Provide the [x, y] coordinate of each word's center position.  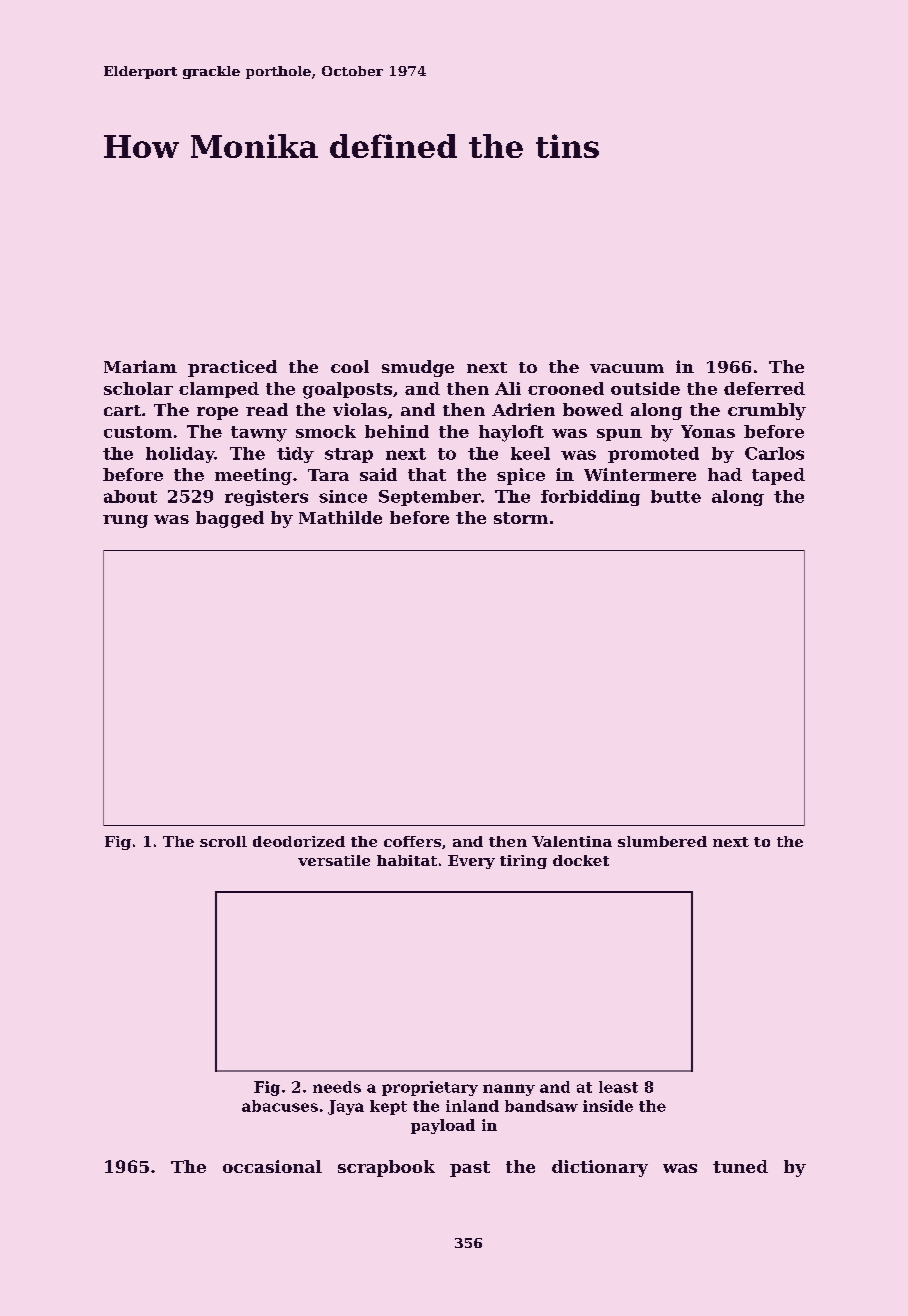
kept [388, 1107]
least [618, 1087]
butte [676, 496]
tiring [523, 862]
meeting [253, 476]
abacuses [280, 1106]
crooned [566, 388]
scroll [223, 841]
